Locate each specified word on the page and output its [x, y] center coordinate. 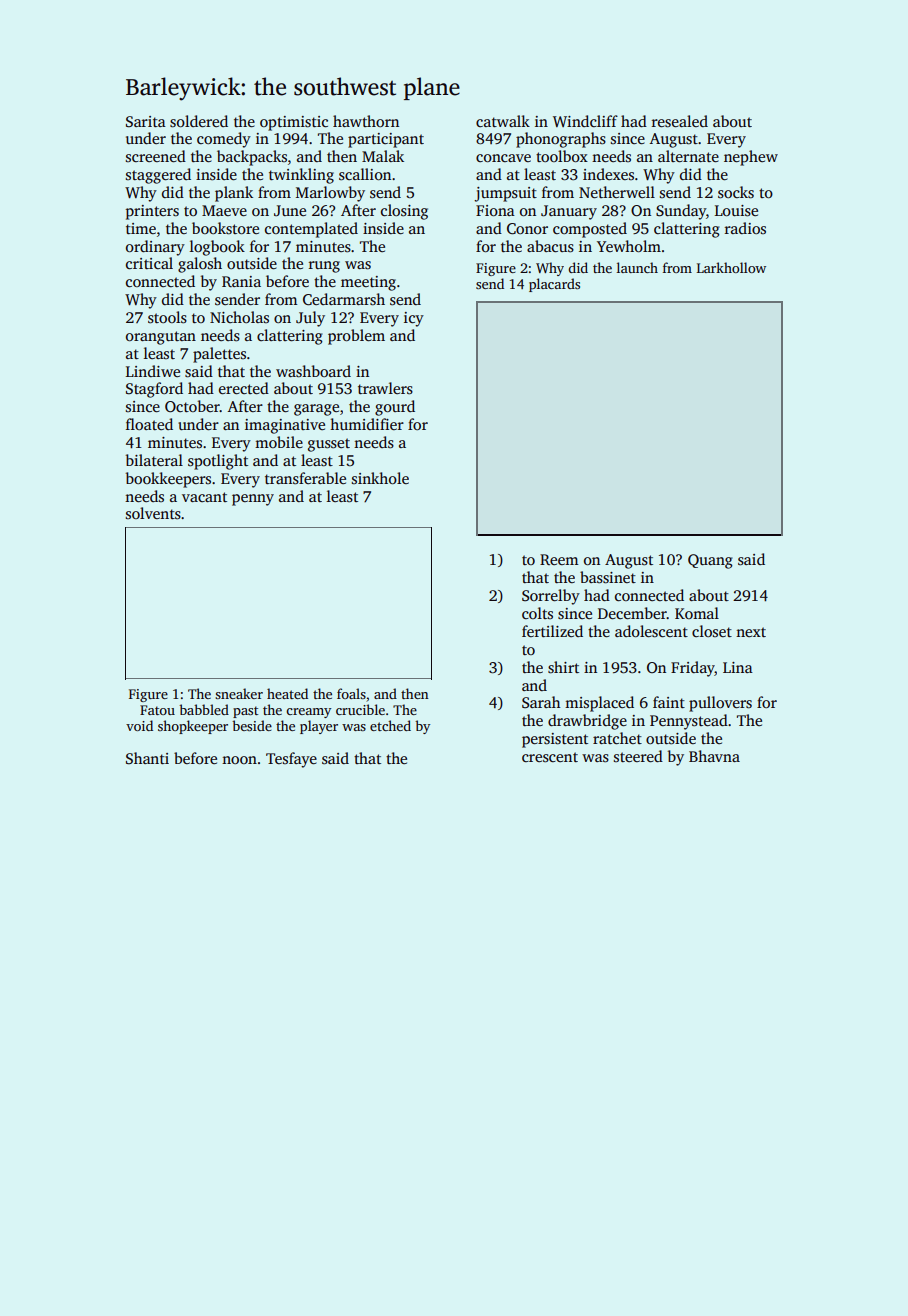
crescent [550, 757]
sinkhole [380, 478]
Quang [710, 561]
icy [414, 319]
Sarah [541, 702]
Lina [738, 667]
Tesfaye [291, 760]
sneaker [239, 693]
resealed [679, 121]
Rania [241, 281]
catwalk [503, 121]
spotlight [218, 462]
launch [637, 267]
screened [155, 156]
